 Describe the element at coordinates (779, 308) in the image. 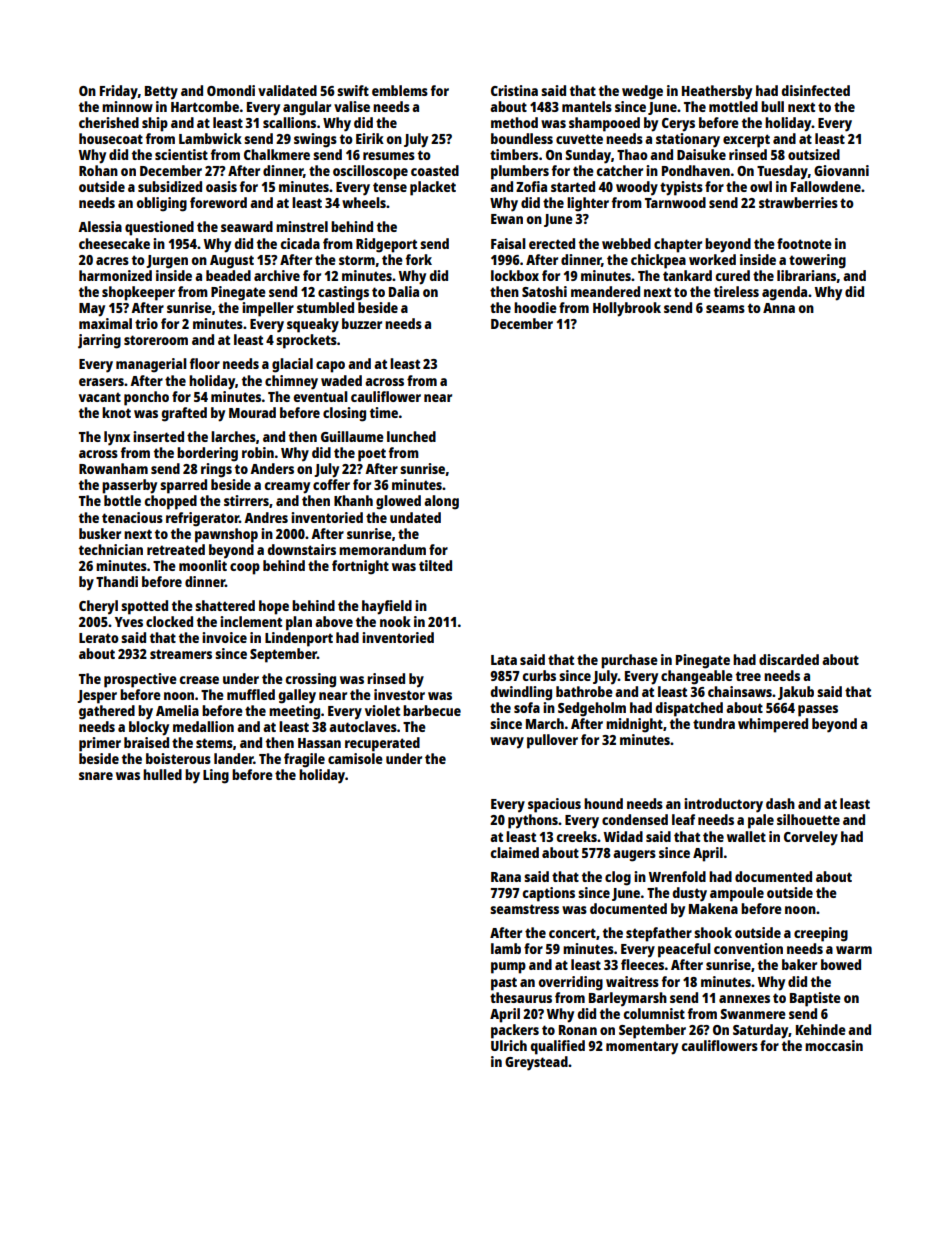

I see `Anna` at that location.
